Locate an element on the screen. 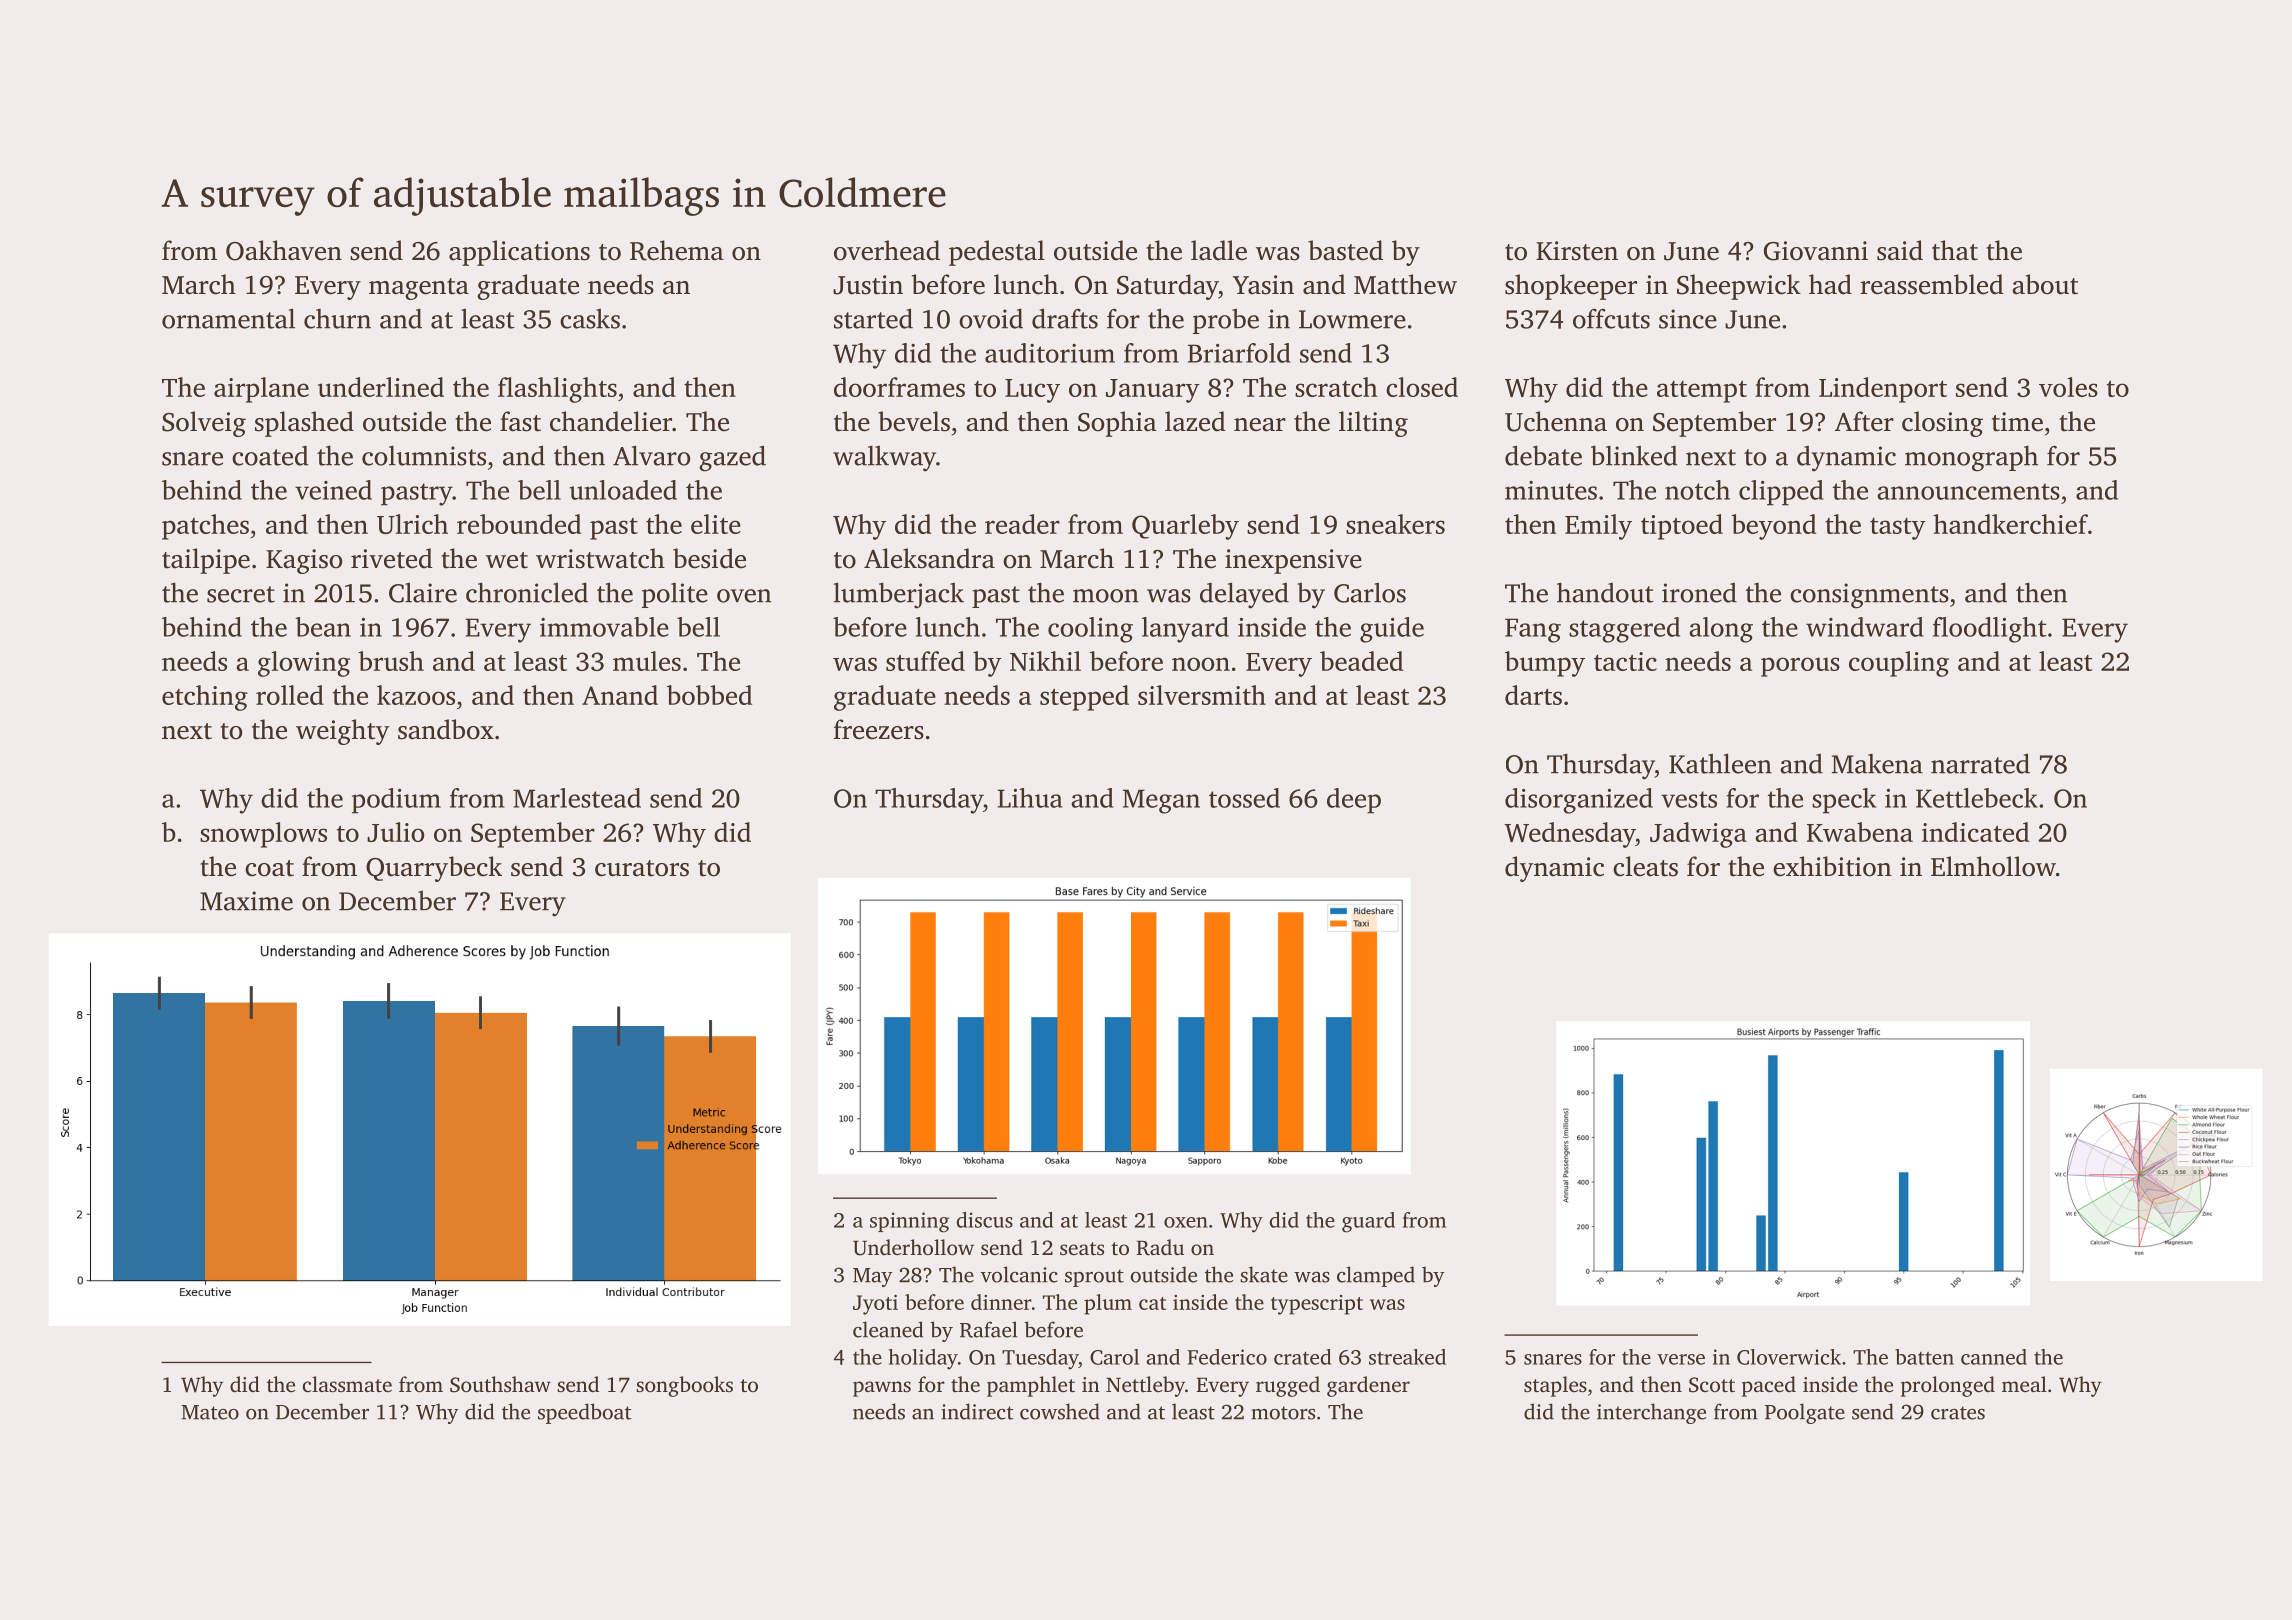 The width and height of the screenshot is (2292, 1620). Mateo is located at coordinates (210, 1412).
